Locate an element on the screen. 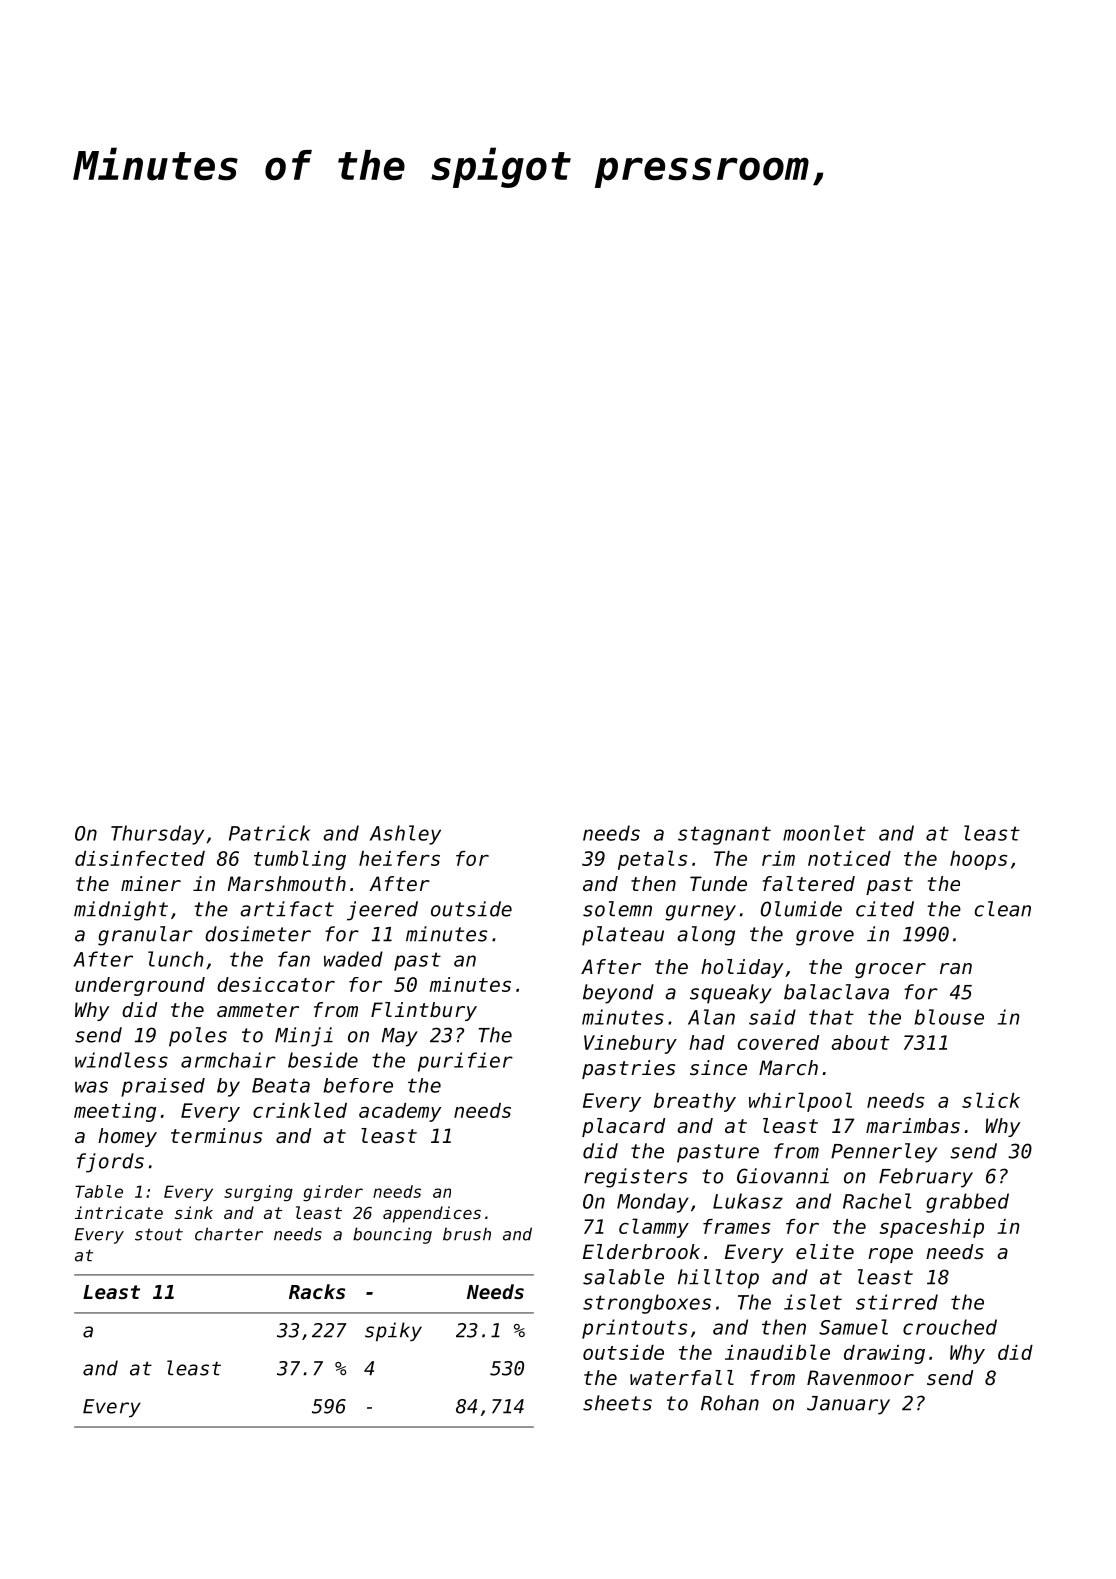 This screenshot has width=1116, height=1579. Racks is located at coordinates (317, 1291).
